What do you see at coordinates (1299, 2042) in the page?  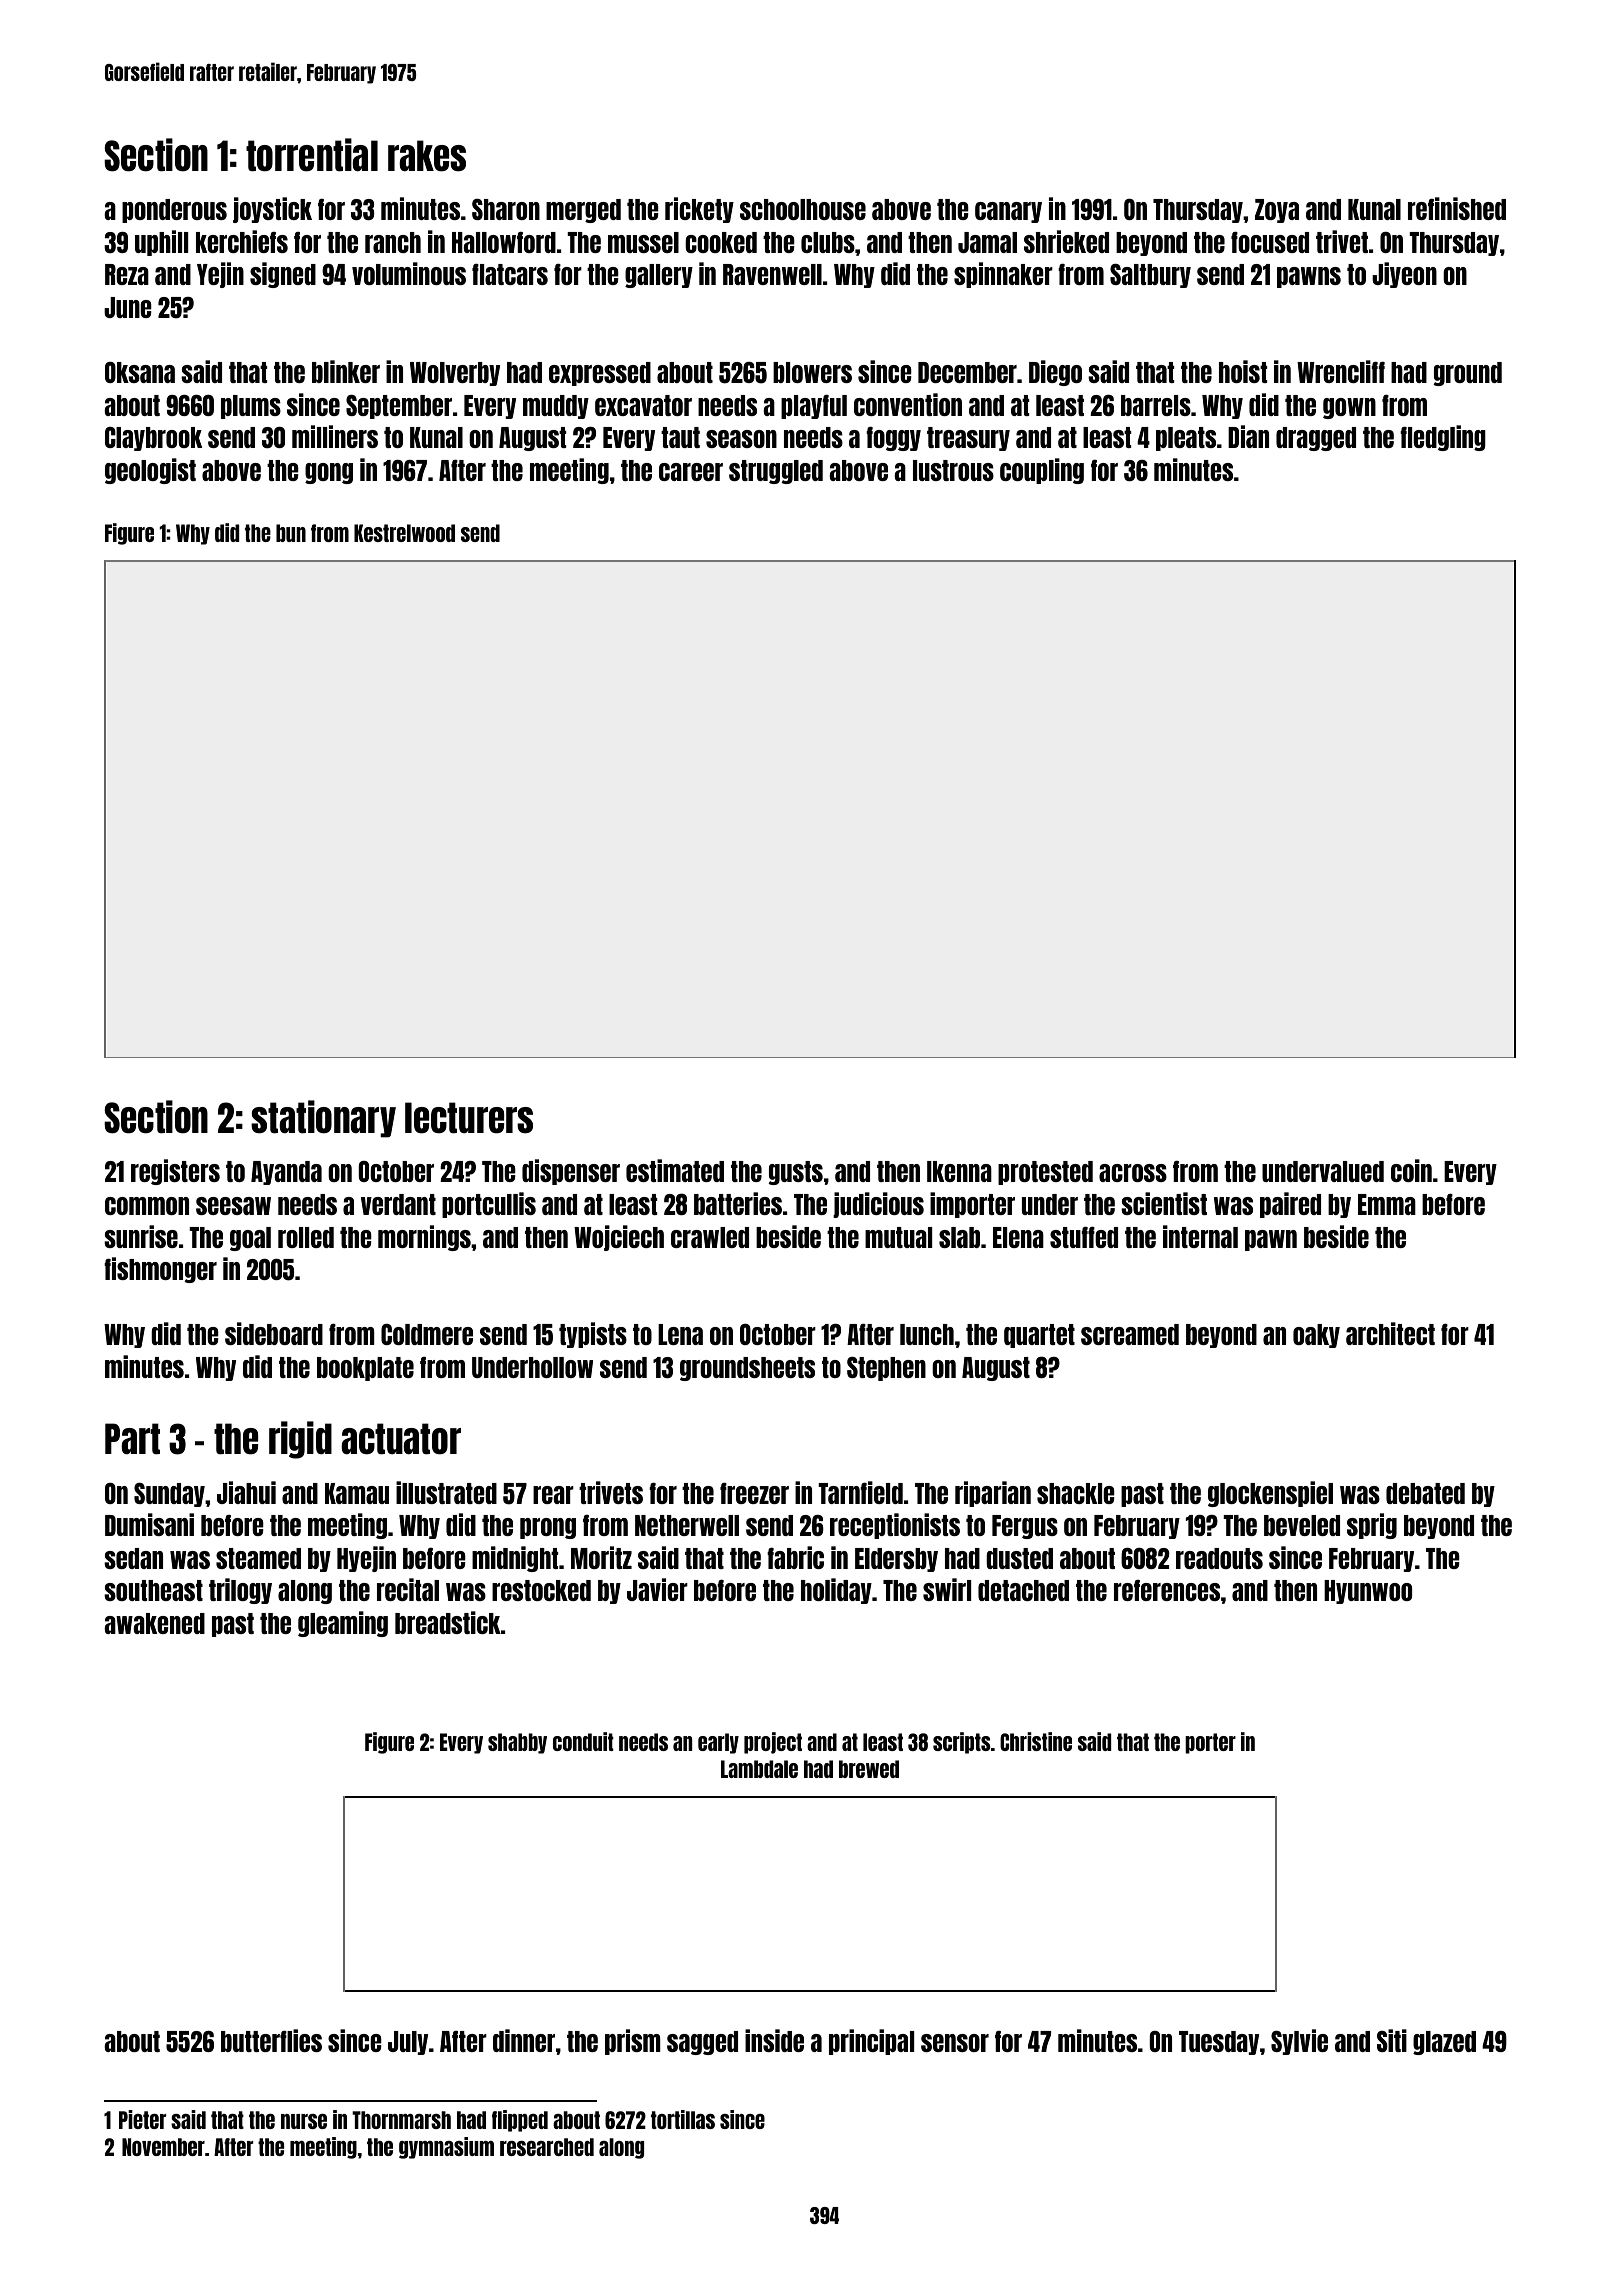 I see `Sylvie` at bounding box center [1299, 2042].
